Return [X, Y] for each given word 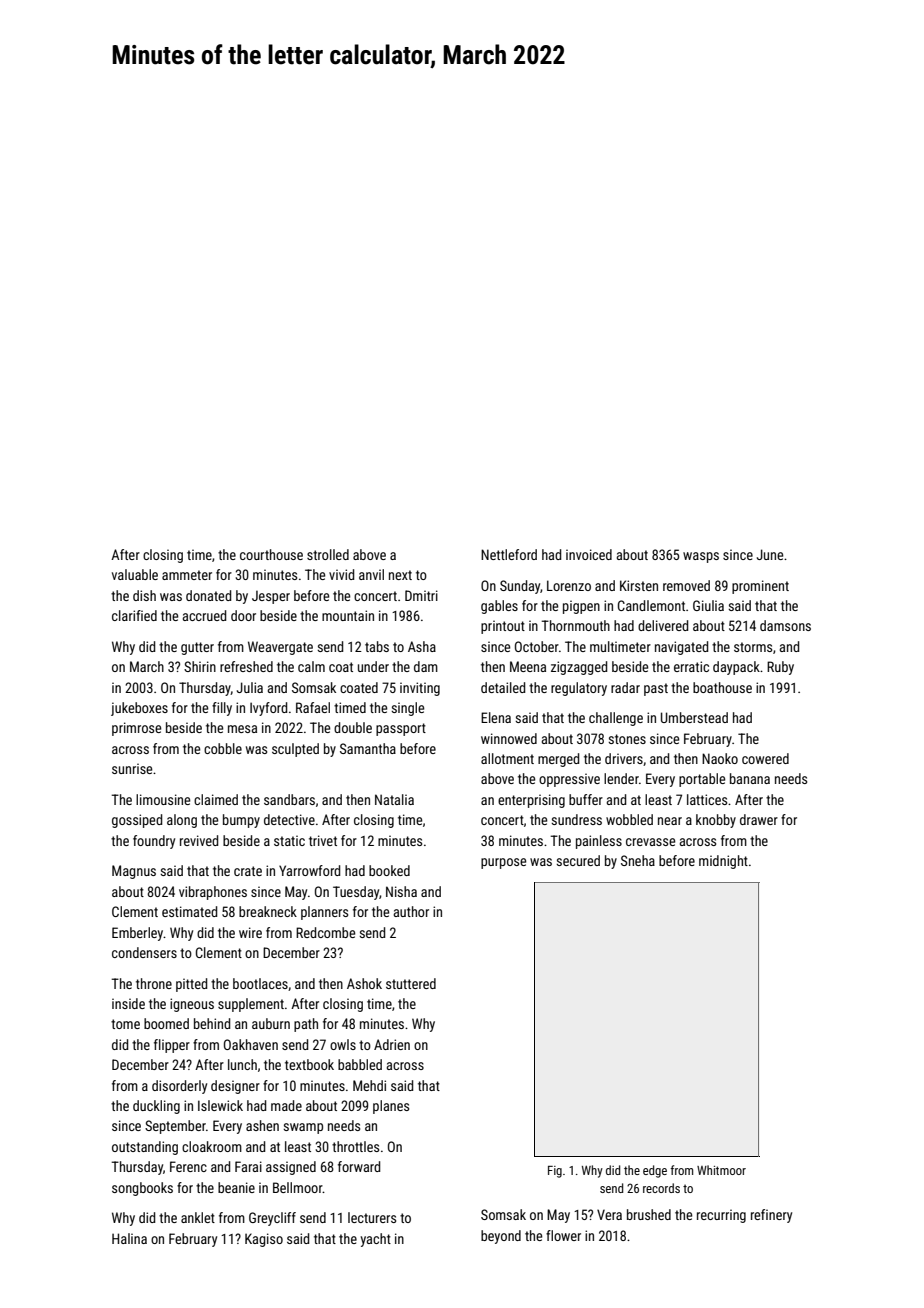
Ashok [364, 983]
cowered [765, 758]
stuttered [411, 983]
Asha [422, 646]
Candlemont [651, 605]
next [400, 575]
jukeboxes [139, 709]
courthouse [271, 554]
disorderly [179, 1087]
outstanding [145, 1148]
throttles [355, 1146]
